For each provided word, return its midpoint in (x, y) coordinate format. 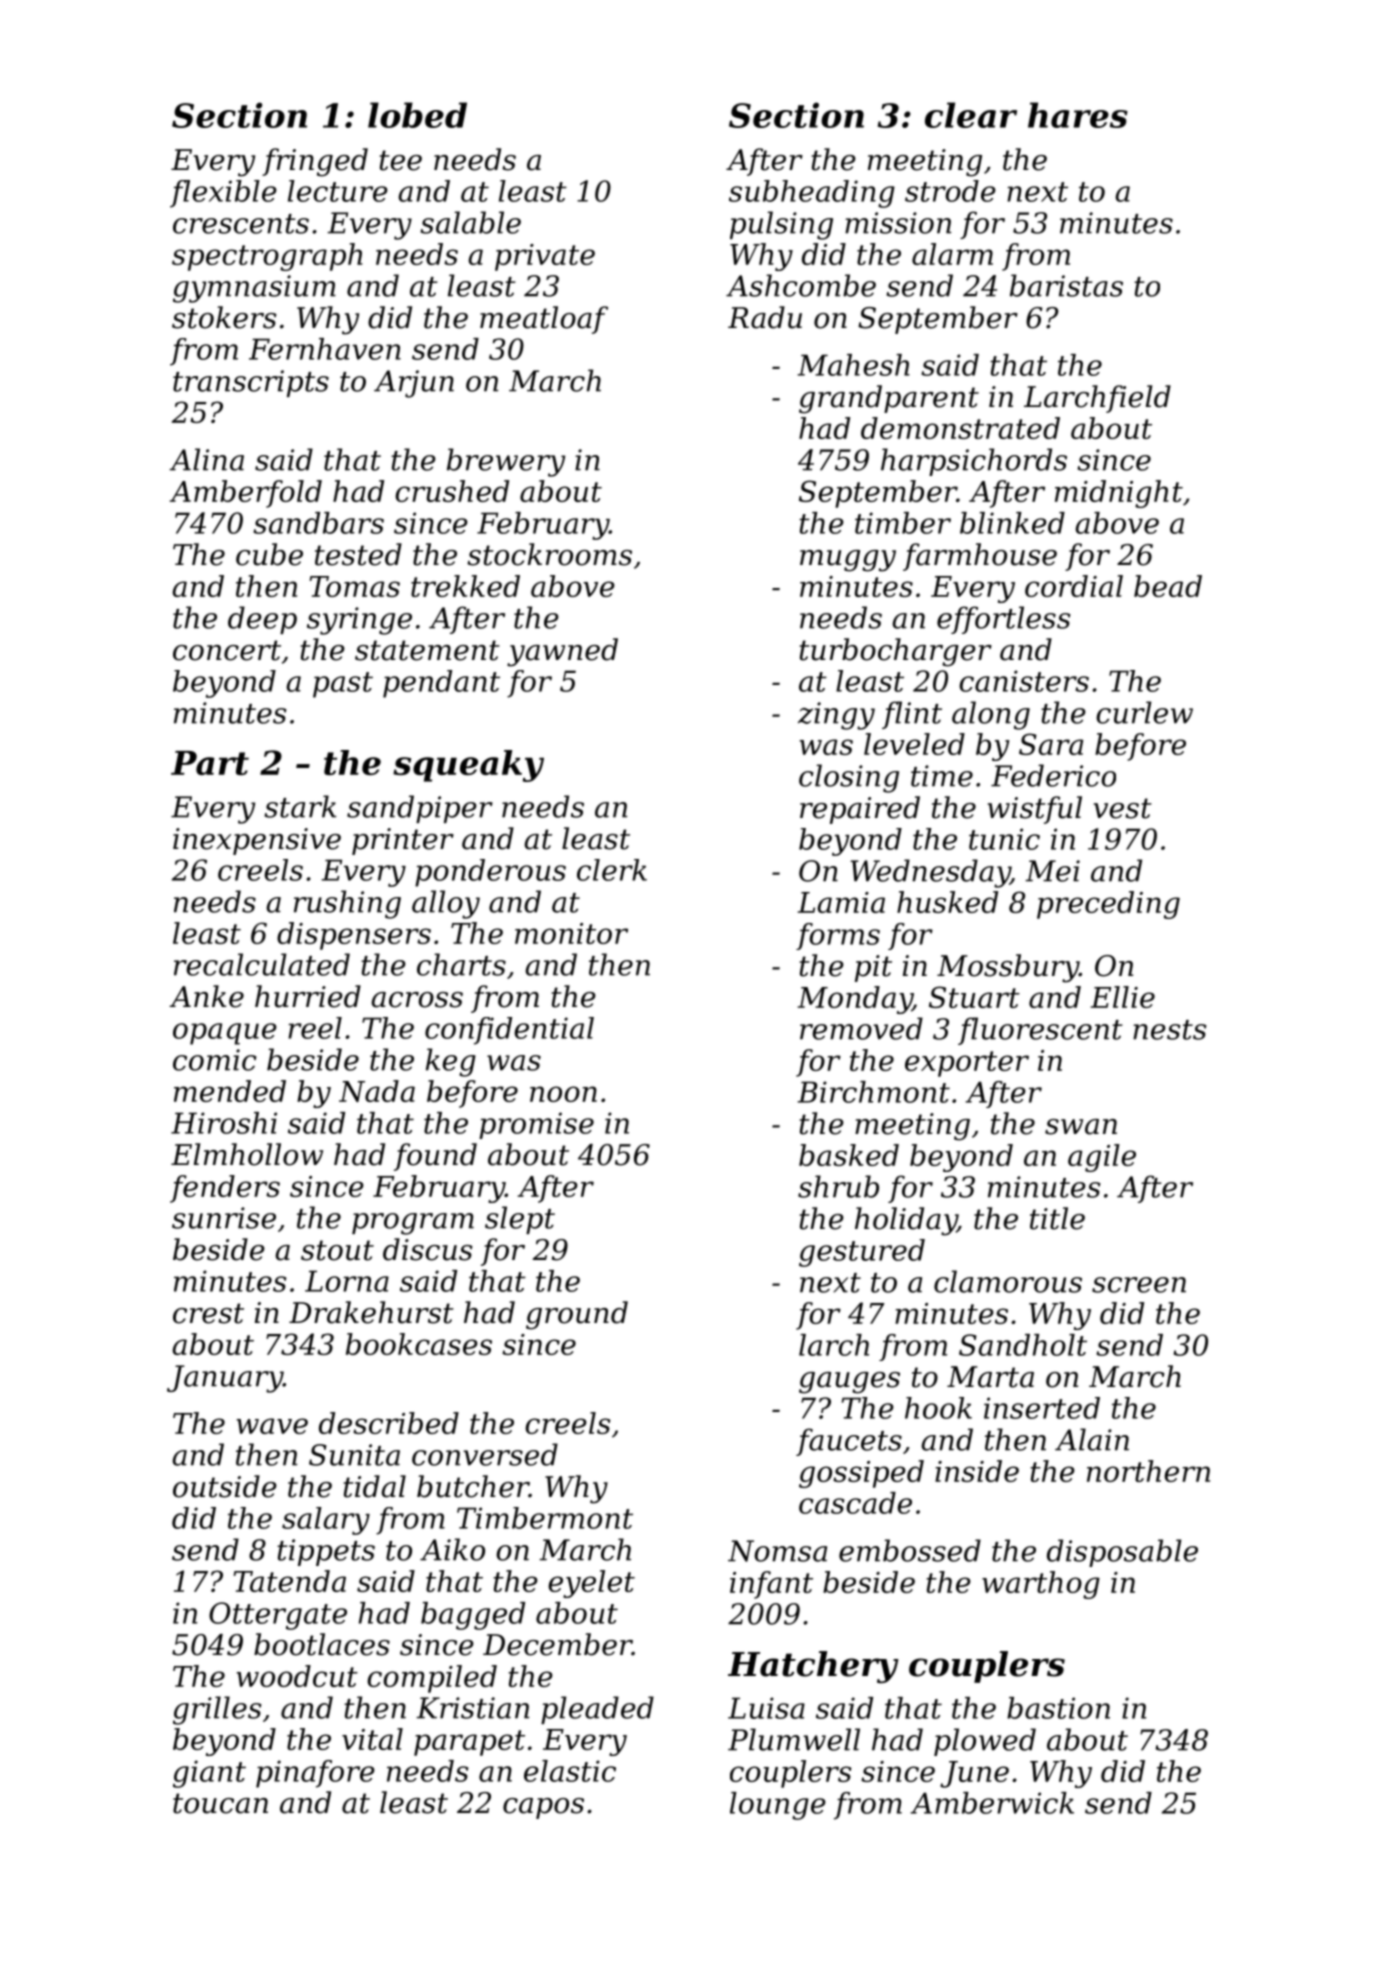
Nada (377, 1091)
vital (372, 1739)
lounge (778, 1806)
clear (971, 115)
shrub (838, 1186)
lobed (417, 115)
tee (400, 160)
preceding (1108, 905)
